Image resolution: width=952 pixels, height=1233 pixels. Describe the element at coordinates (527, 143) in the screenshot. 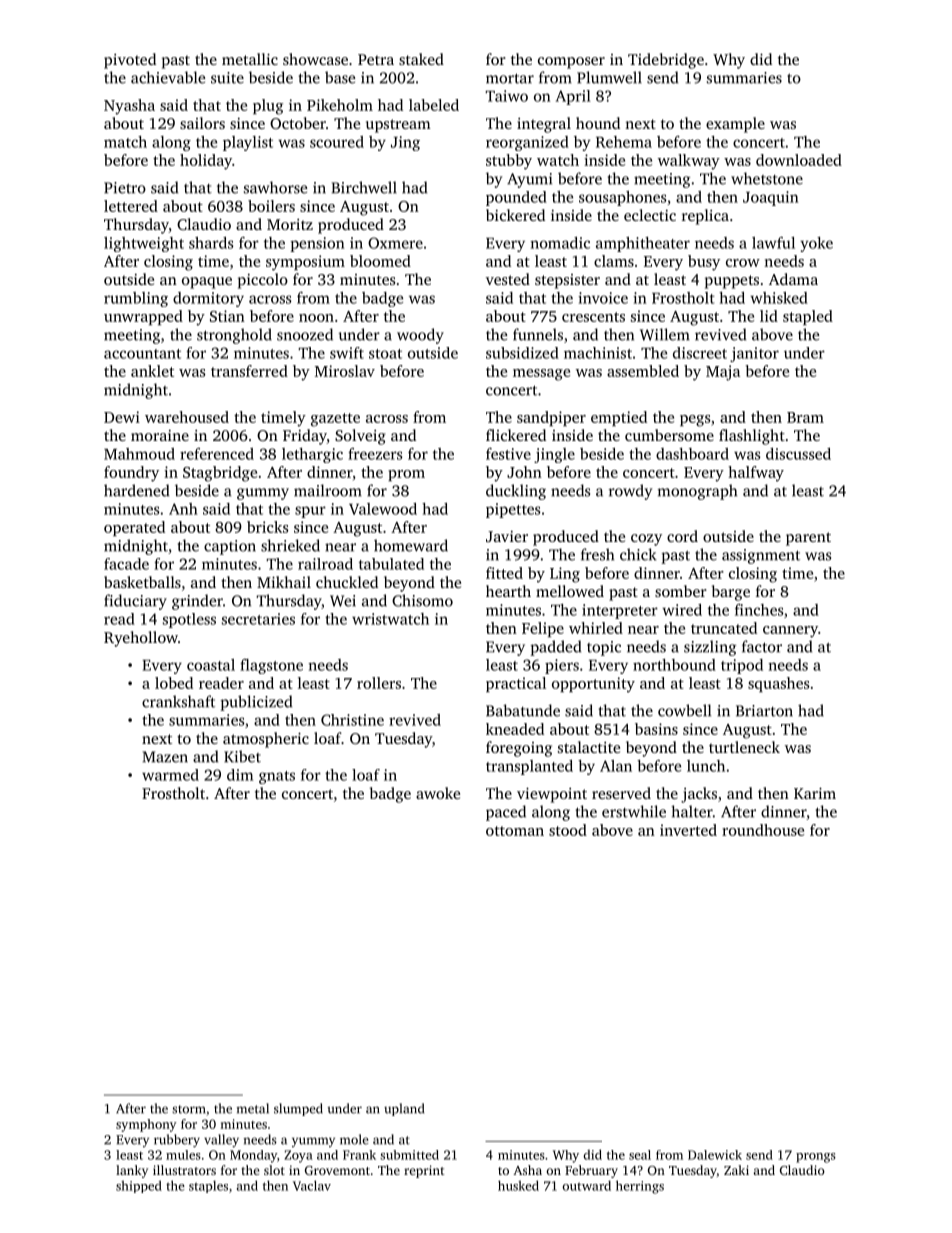

I see `reorganized` at that location.
